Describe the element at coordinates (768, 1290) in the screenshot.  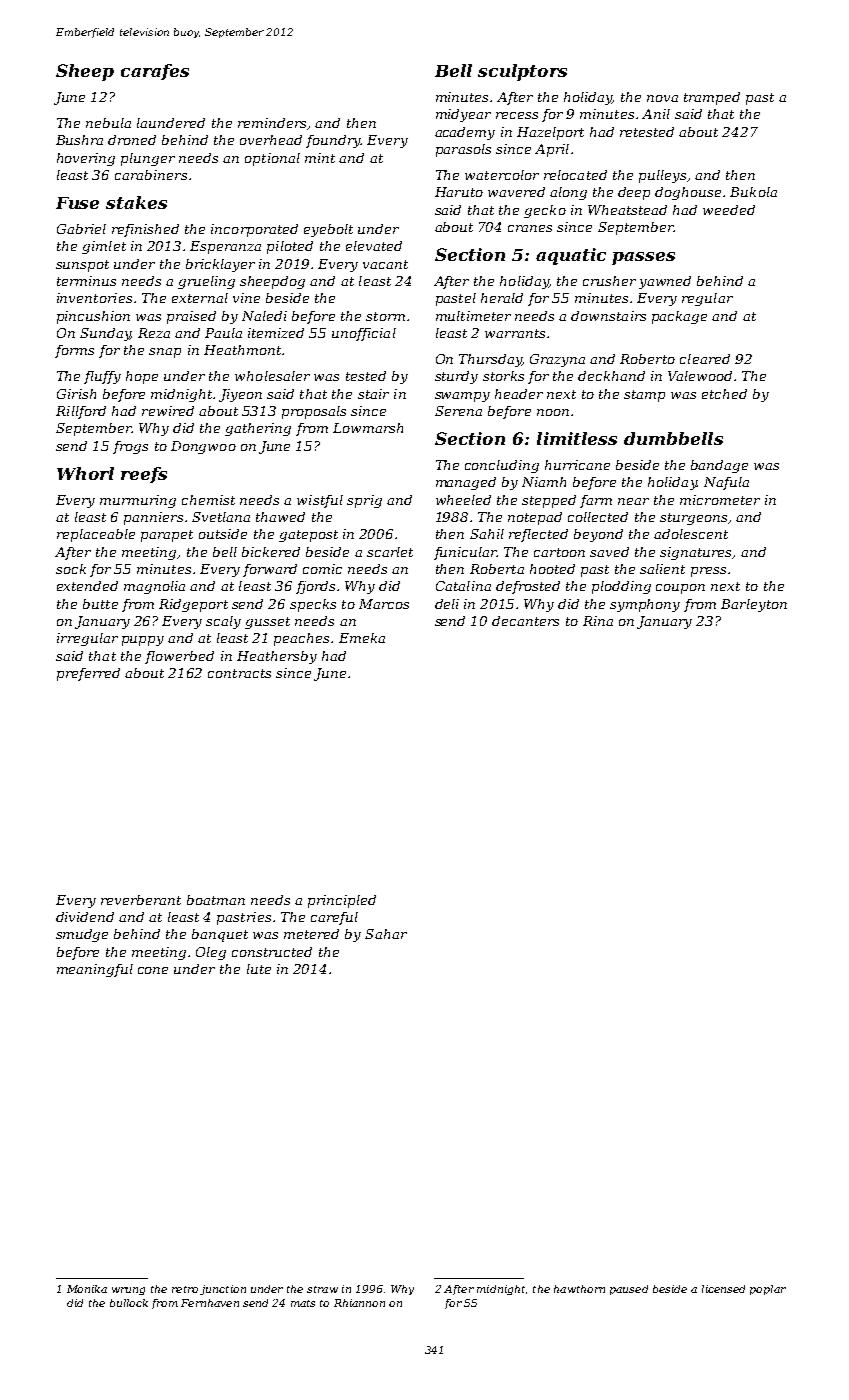
I see `poplar` at that location.
